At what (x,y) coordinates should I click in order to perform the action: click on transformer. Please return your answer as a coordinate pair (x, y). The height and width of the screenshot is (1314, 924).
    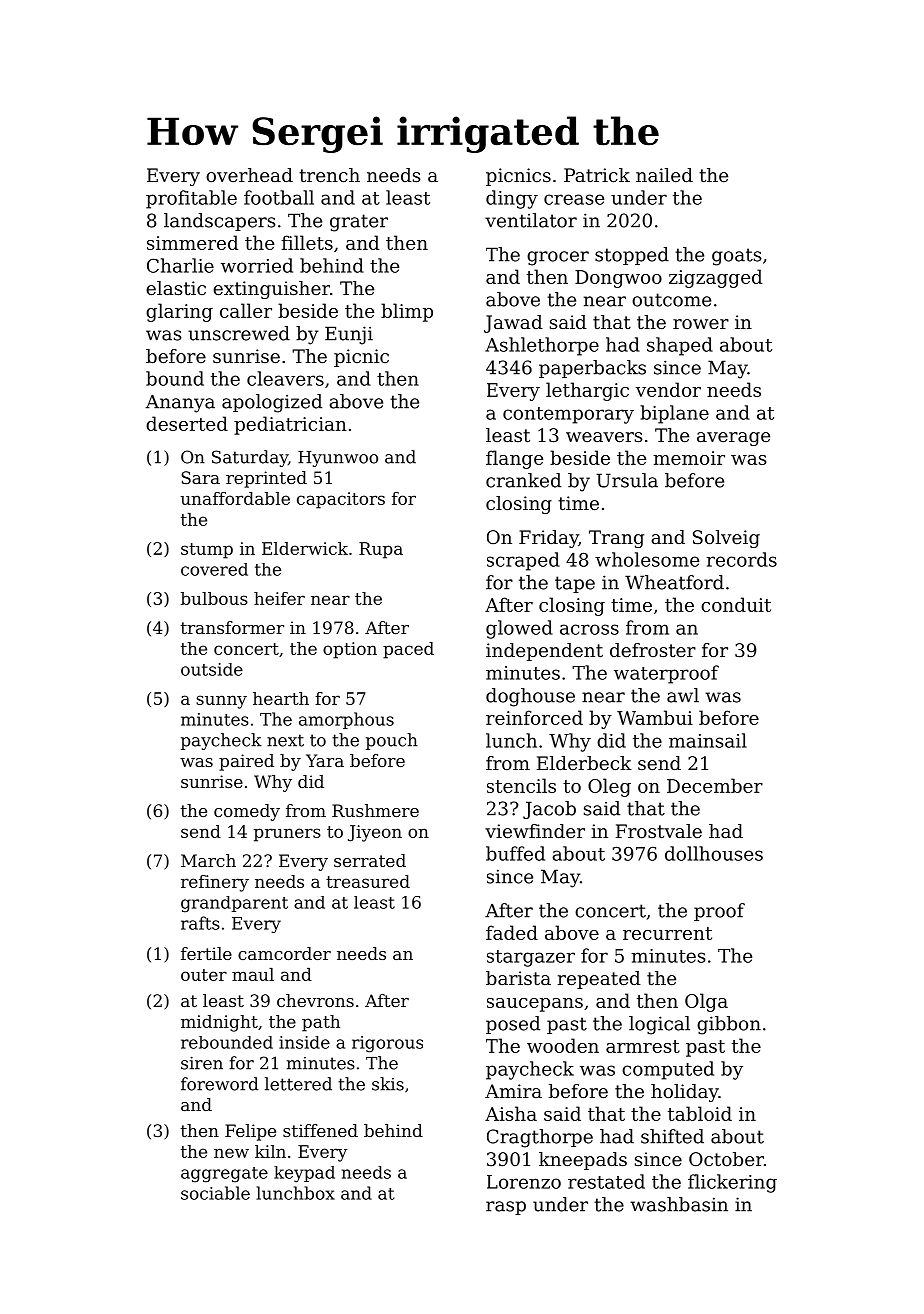
    Looking at the image, I should click on (232, 627).
